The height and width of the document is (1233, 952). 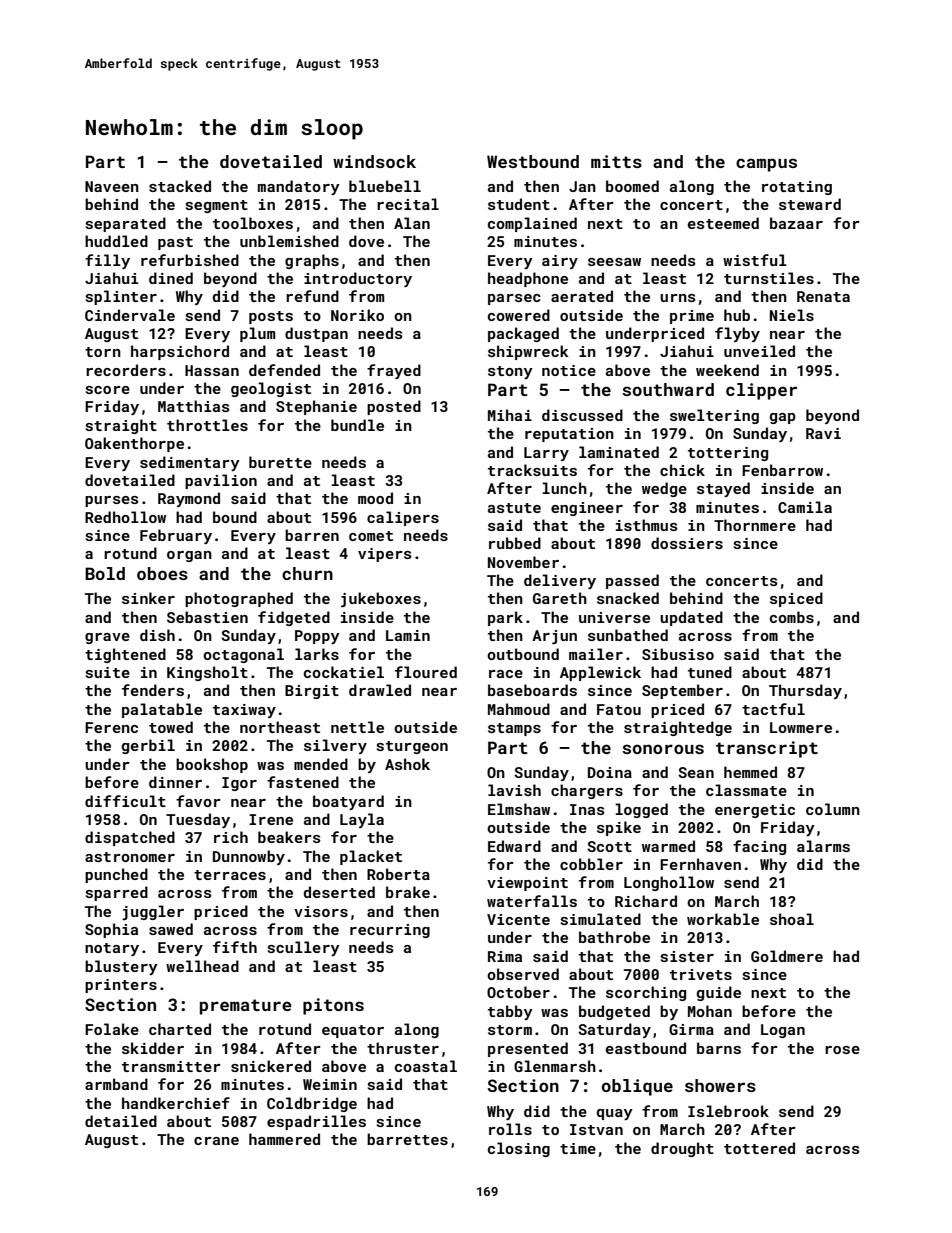 What do you see at coordinates (374, 161) in the document?
I see `windsock` at bounding box center [374, 161].
